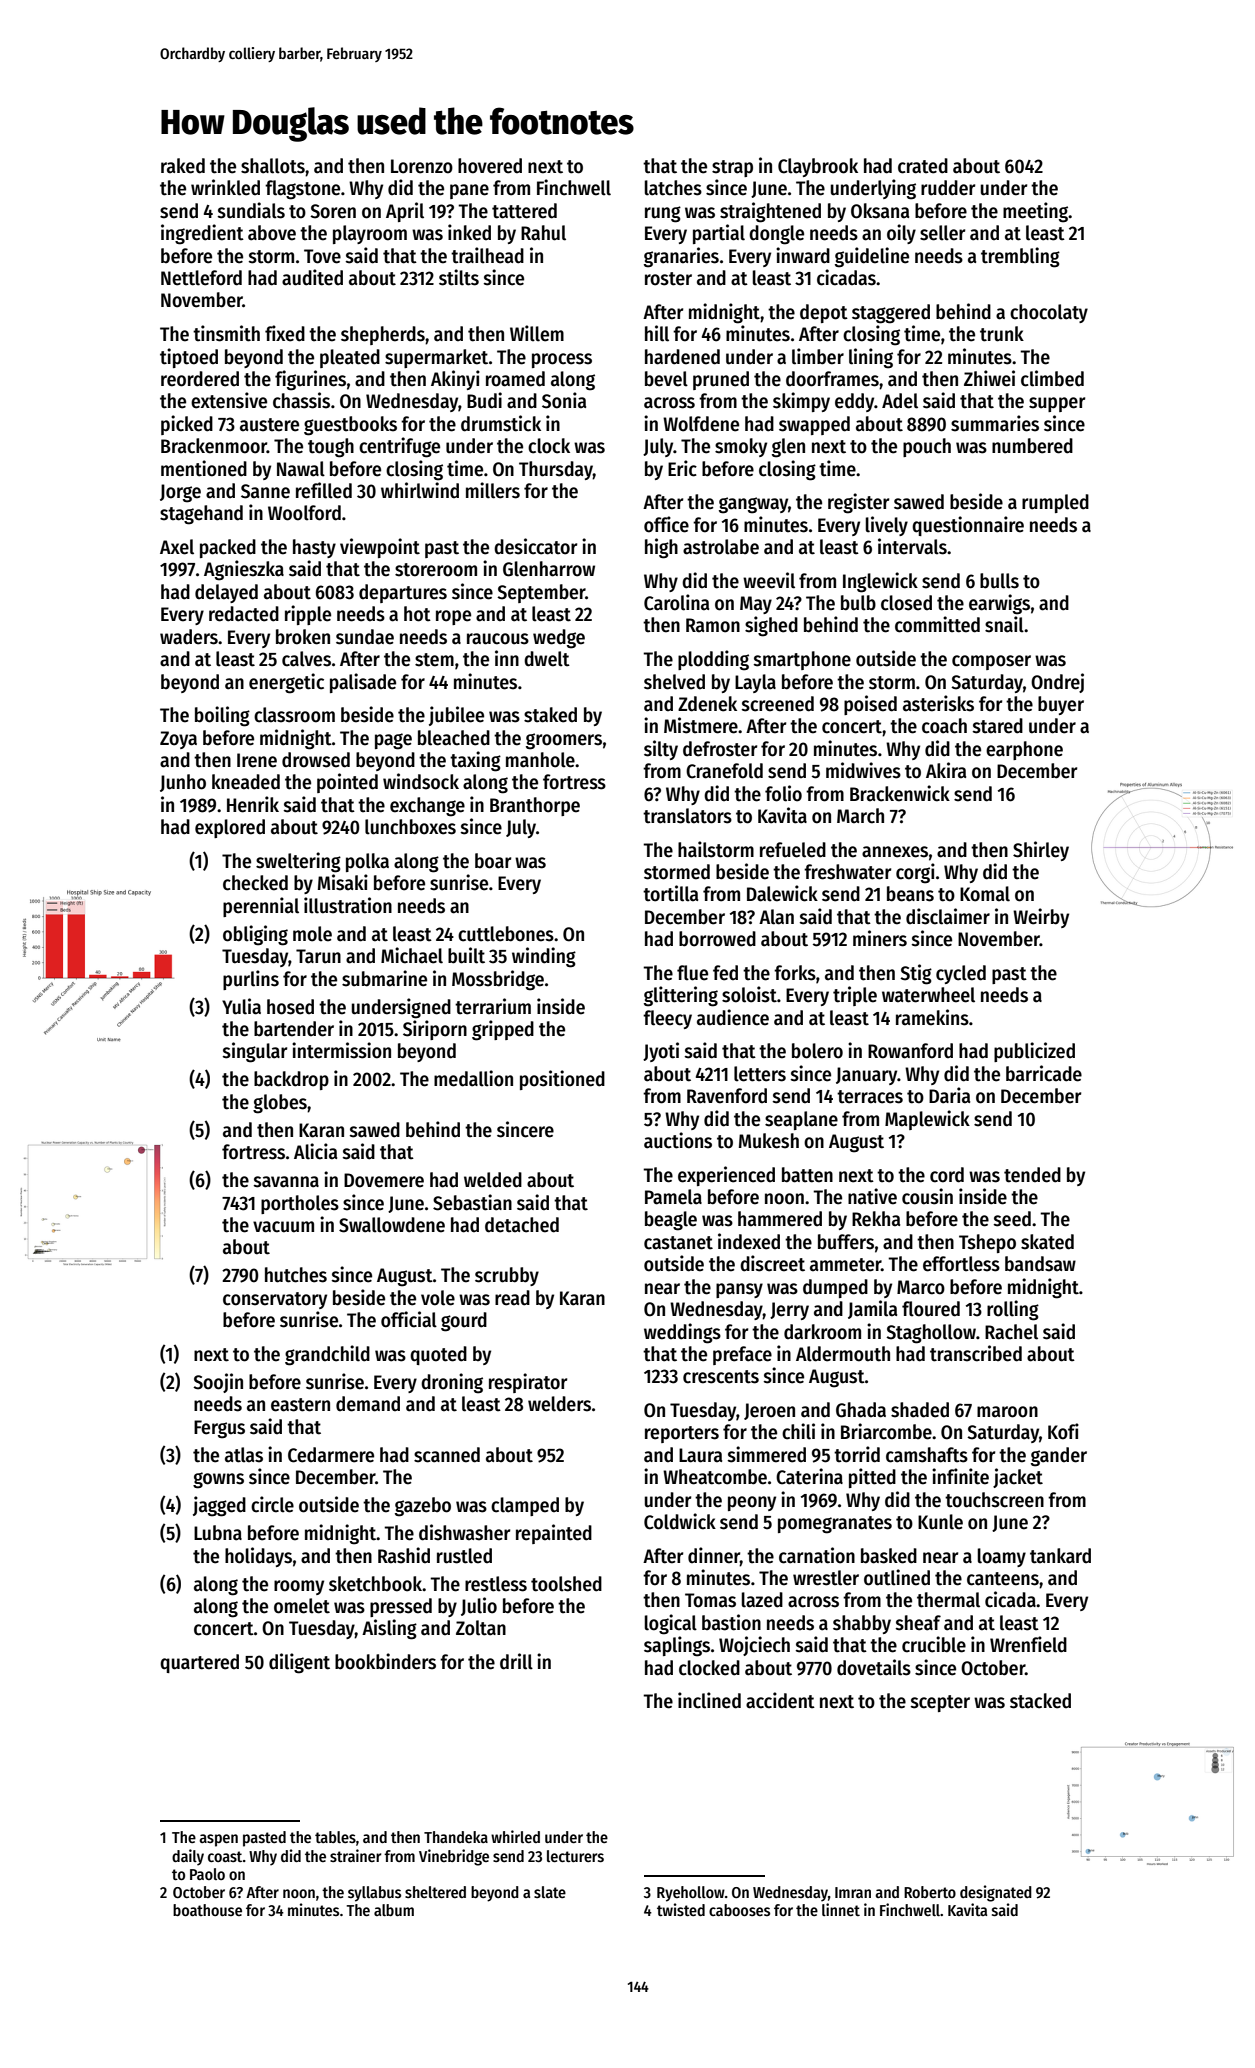 This page has width=1255, height=2068. I want to click on bulb, so click(858, 603).
